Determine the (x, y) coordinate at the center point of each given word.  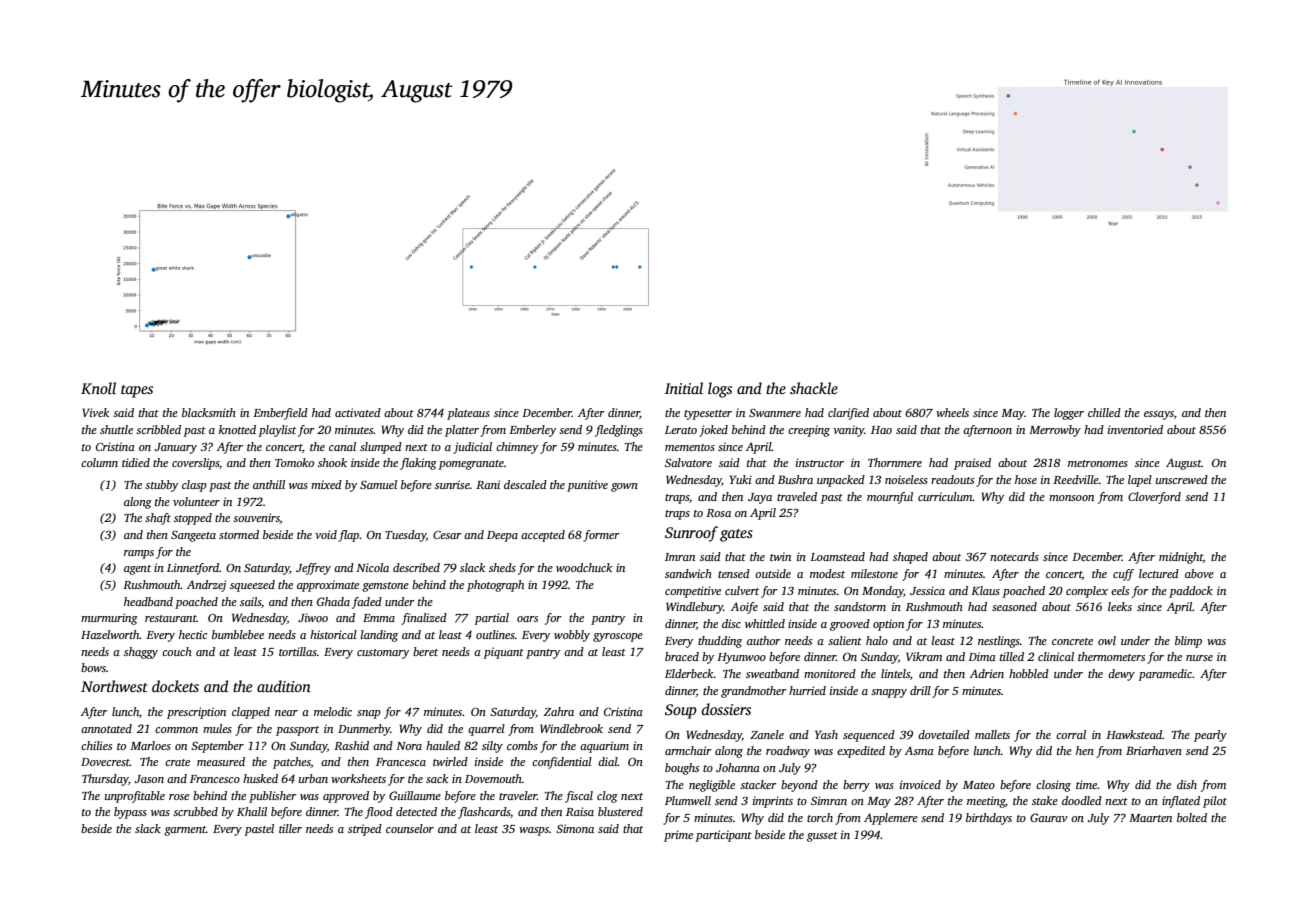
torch (820, 817)
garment (185, 831)
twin (780, 556)
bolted (1192, 817)
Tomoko (294, 462)
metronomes (1098, 463)
